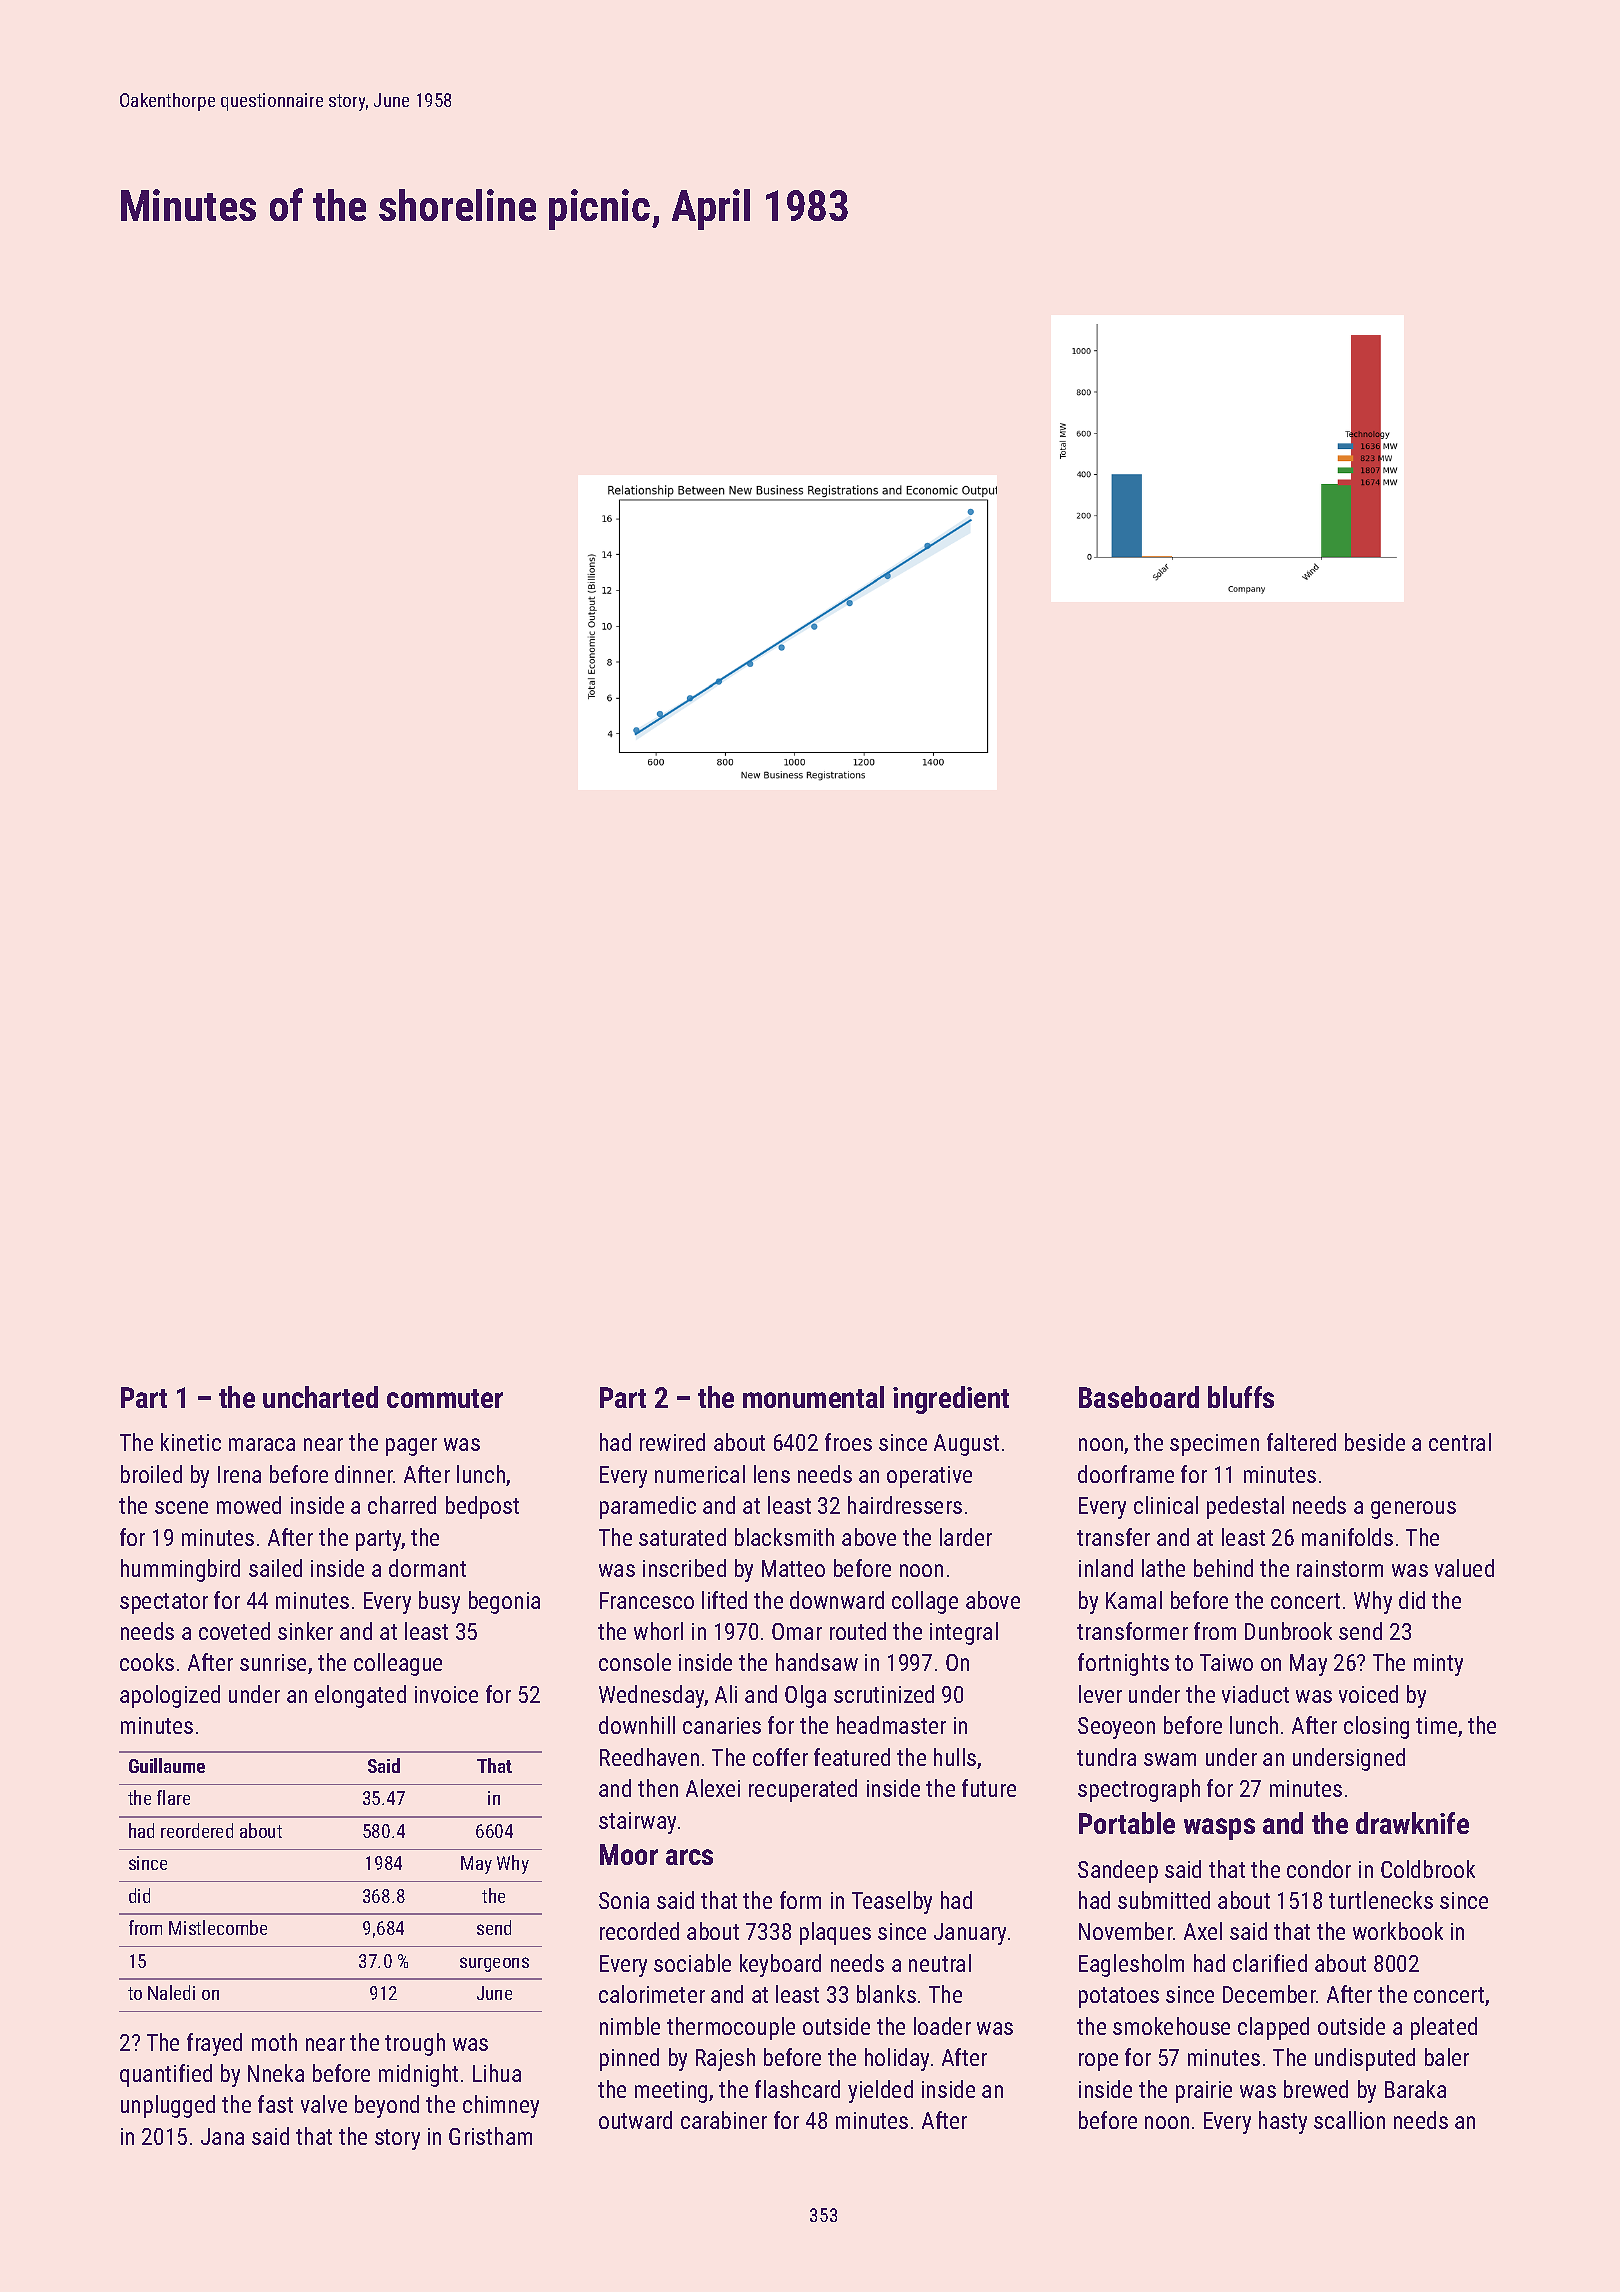 This document has height=2292, width=1620. I want to click on thermocouple, so click(731, 2028).
